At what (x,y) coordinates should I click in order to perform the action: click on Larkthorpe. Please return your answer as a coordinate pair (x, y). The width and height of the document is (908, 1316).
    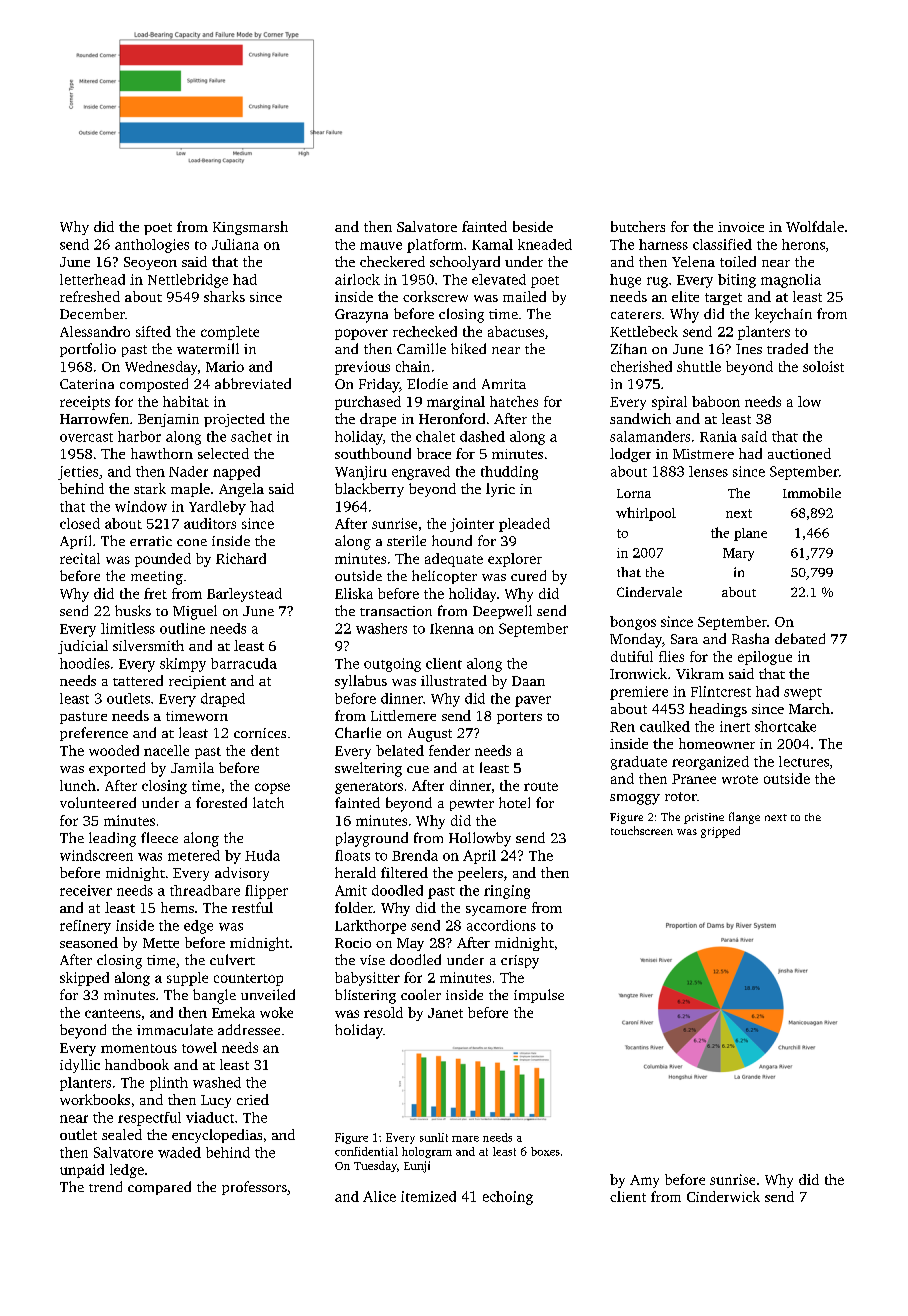
    Looking at the image, I should click on (370, 927).
